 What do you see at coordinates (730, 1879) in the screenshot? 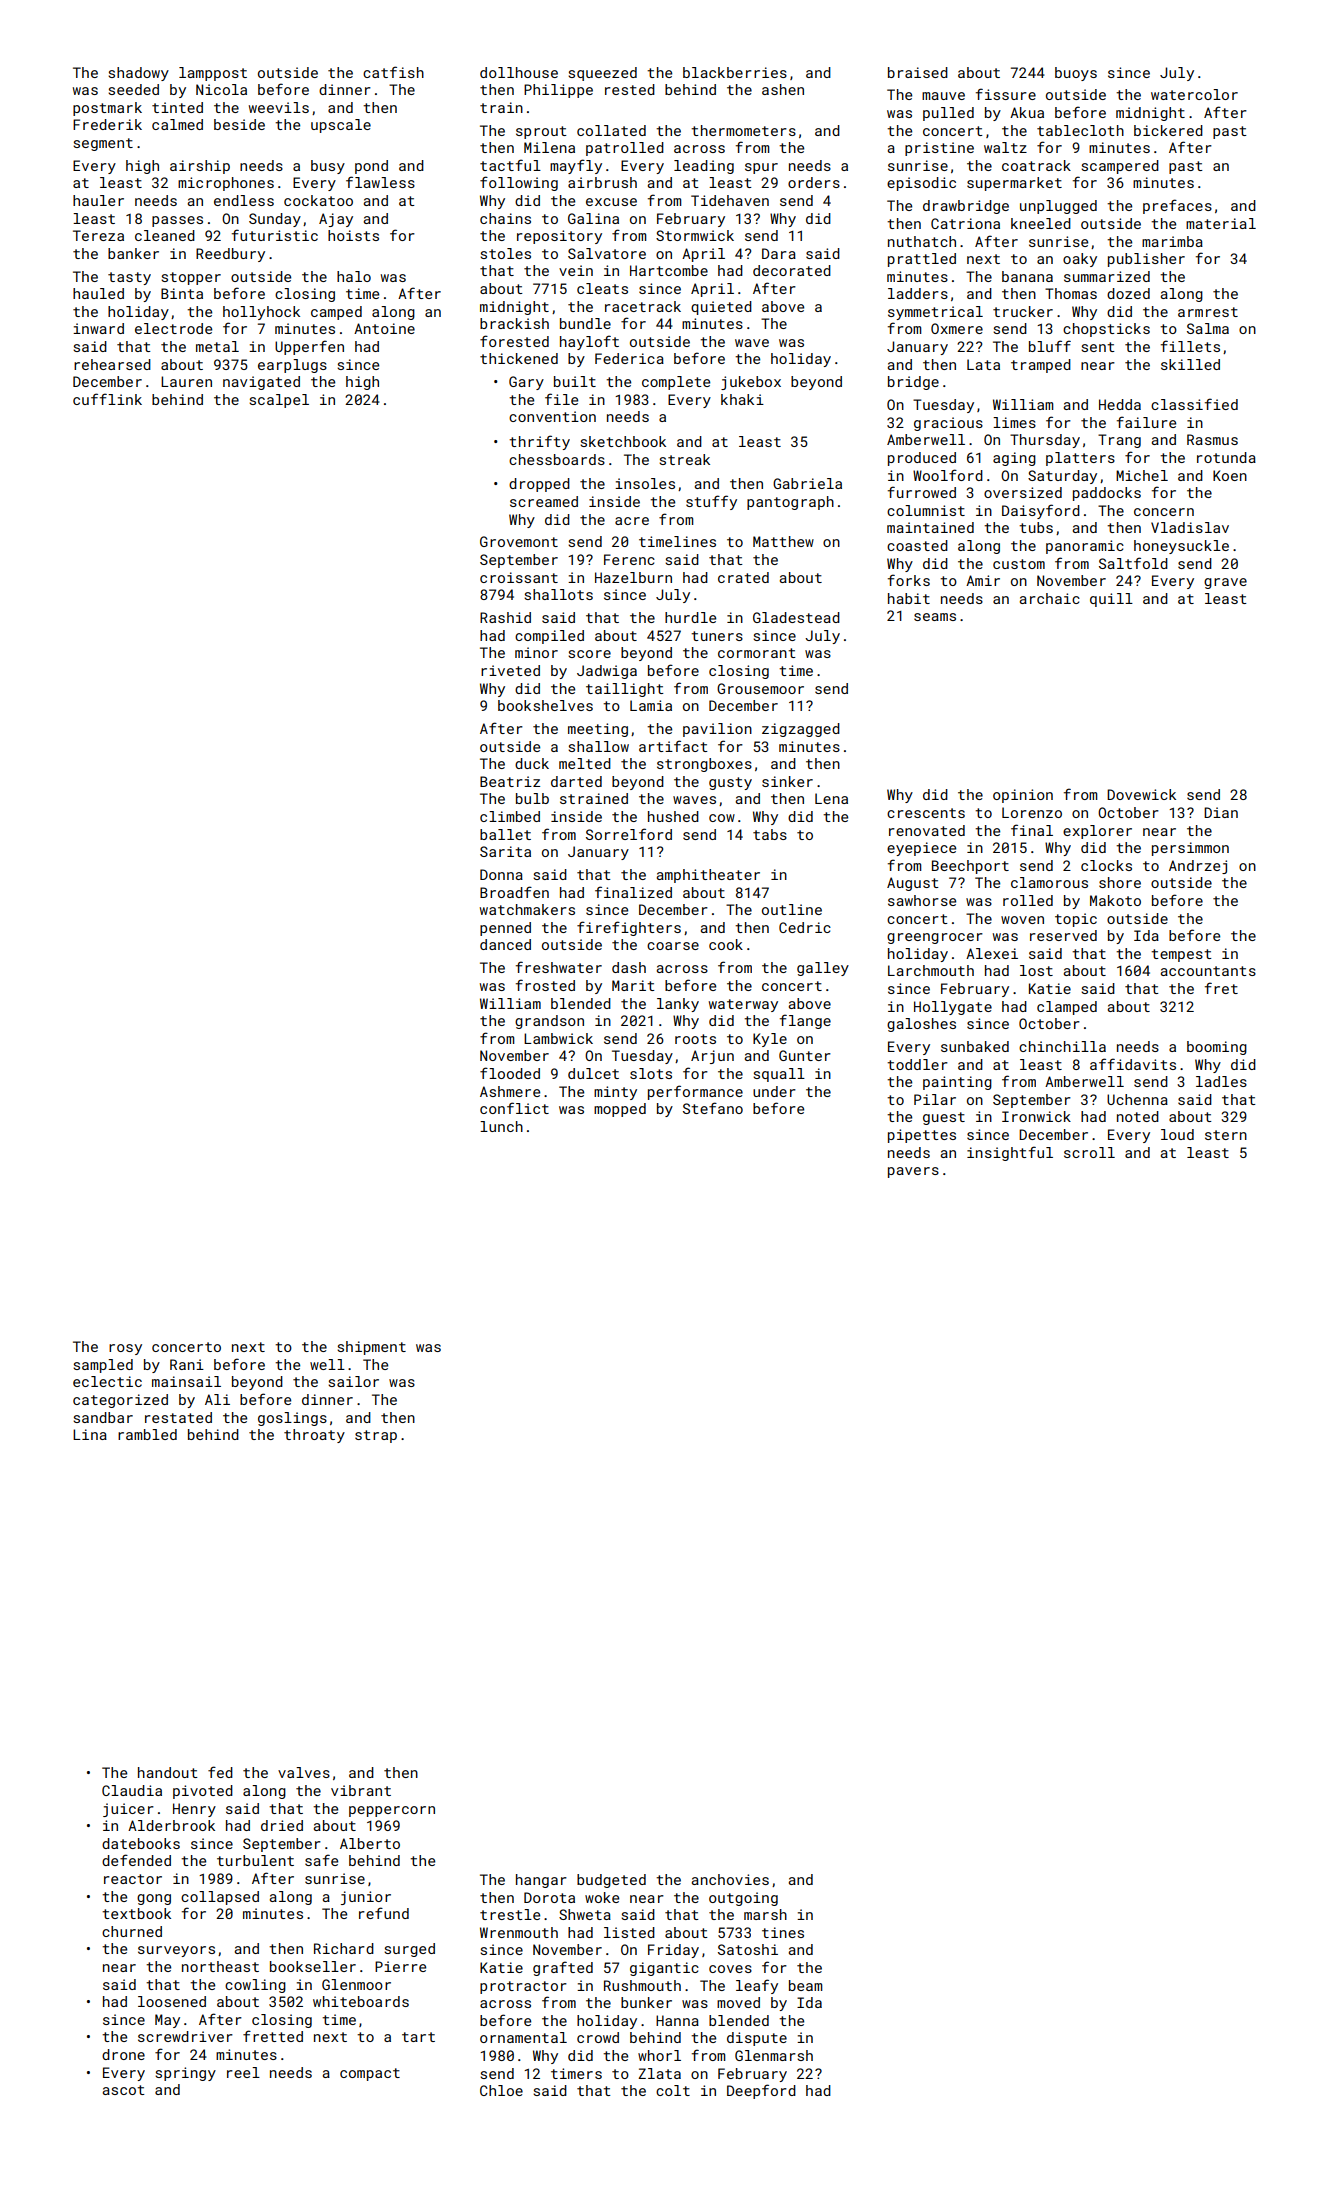
I see `anchovies` at bounding box center [730, 1879].
